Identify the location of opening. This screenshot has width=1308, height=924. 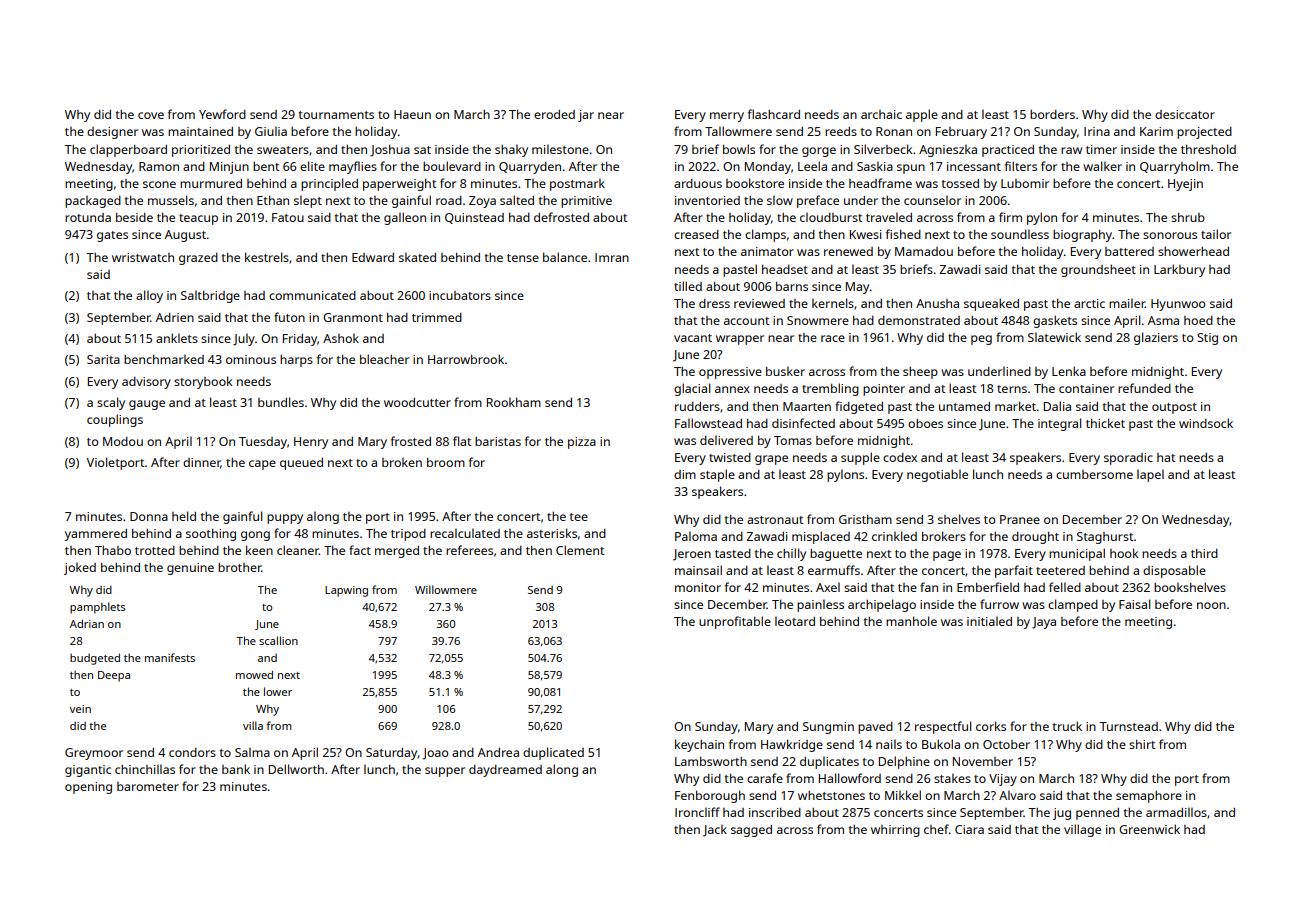
(88, 788).
